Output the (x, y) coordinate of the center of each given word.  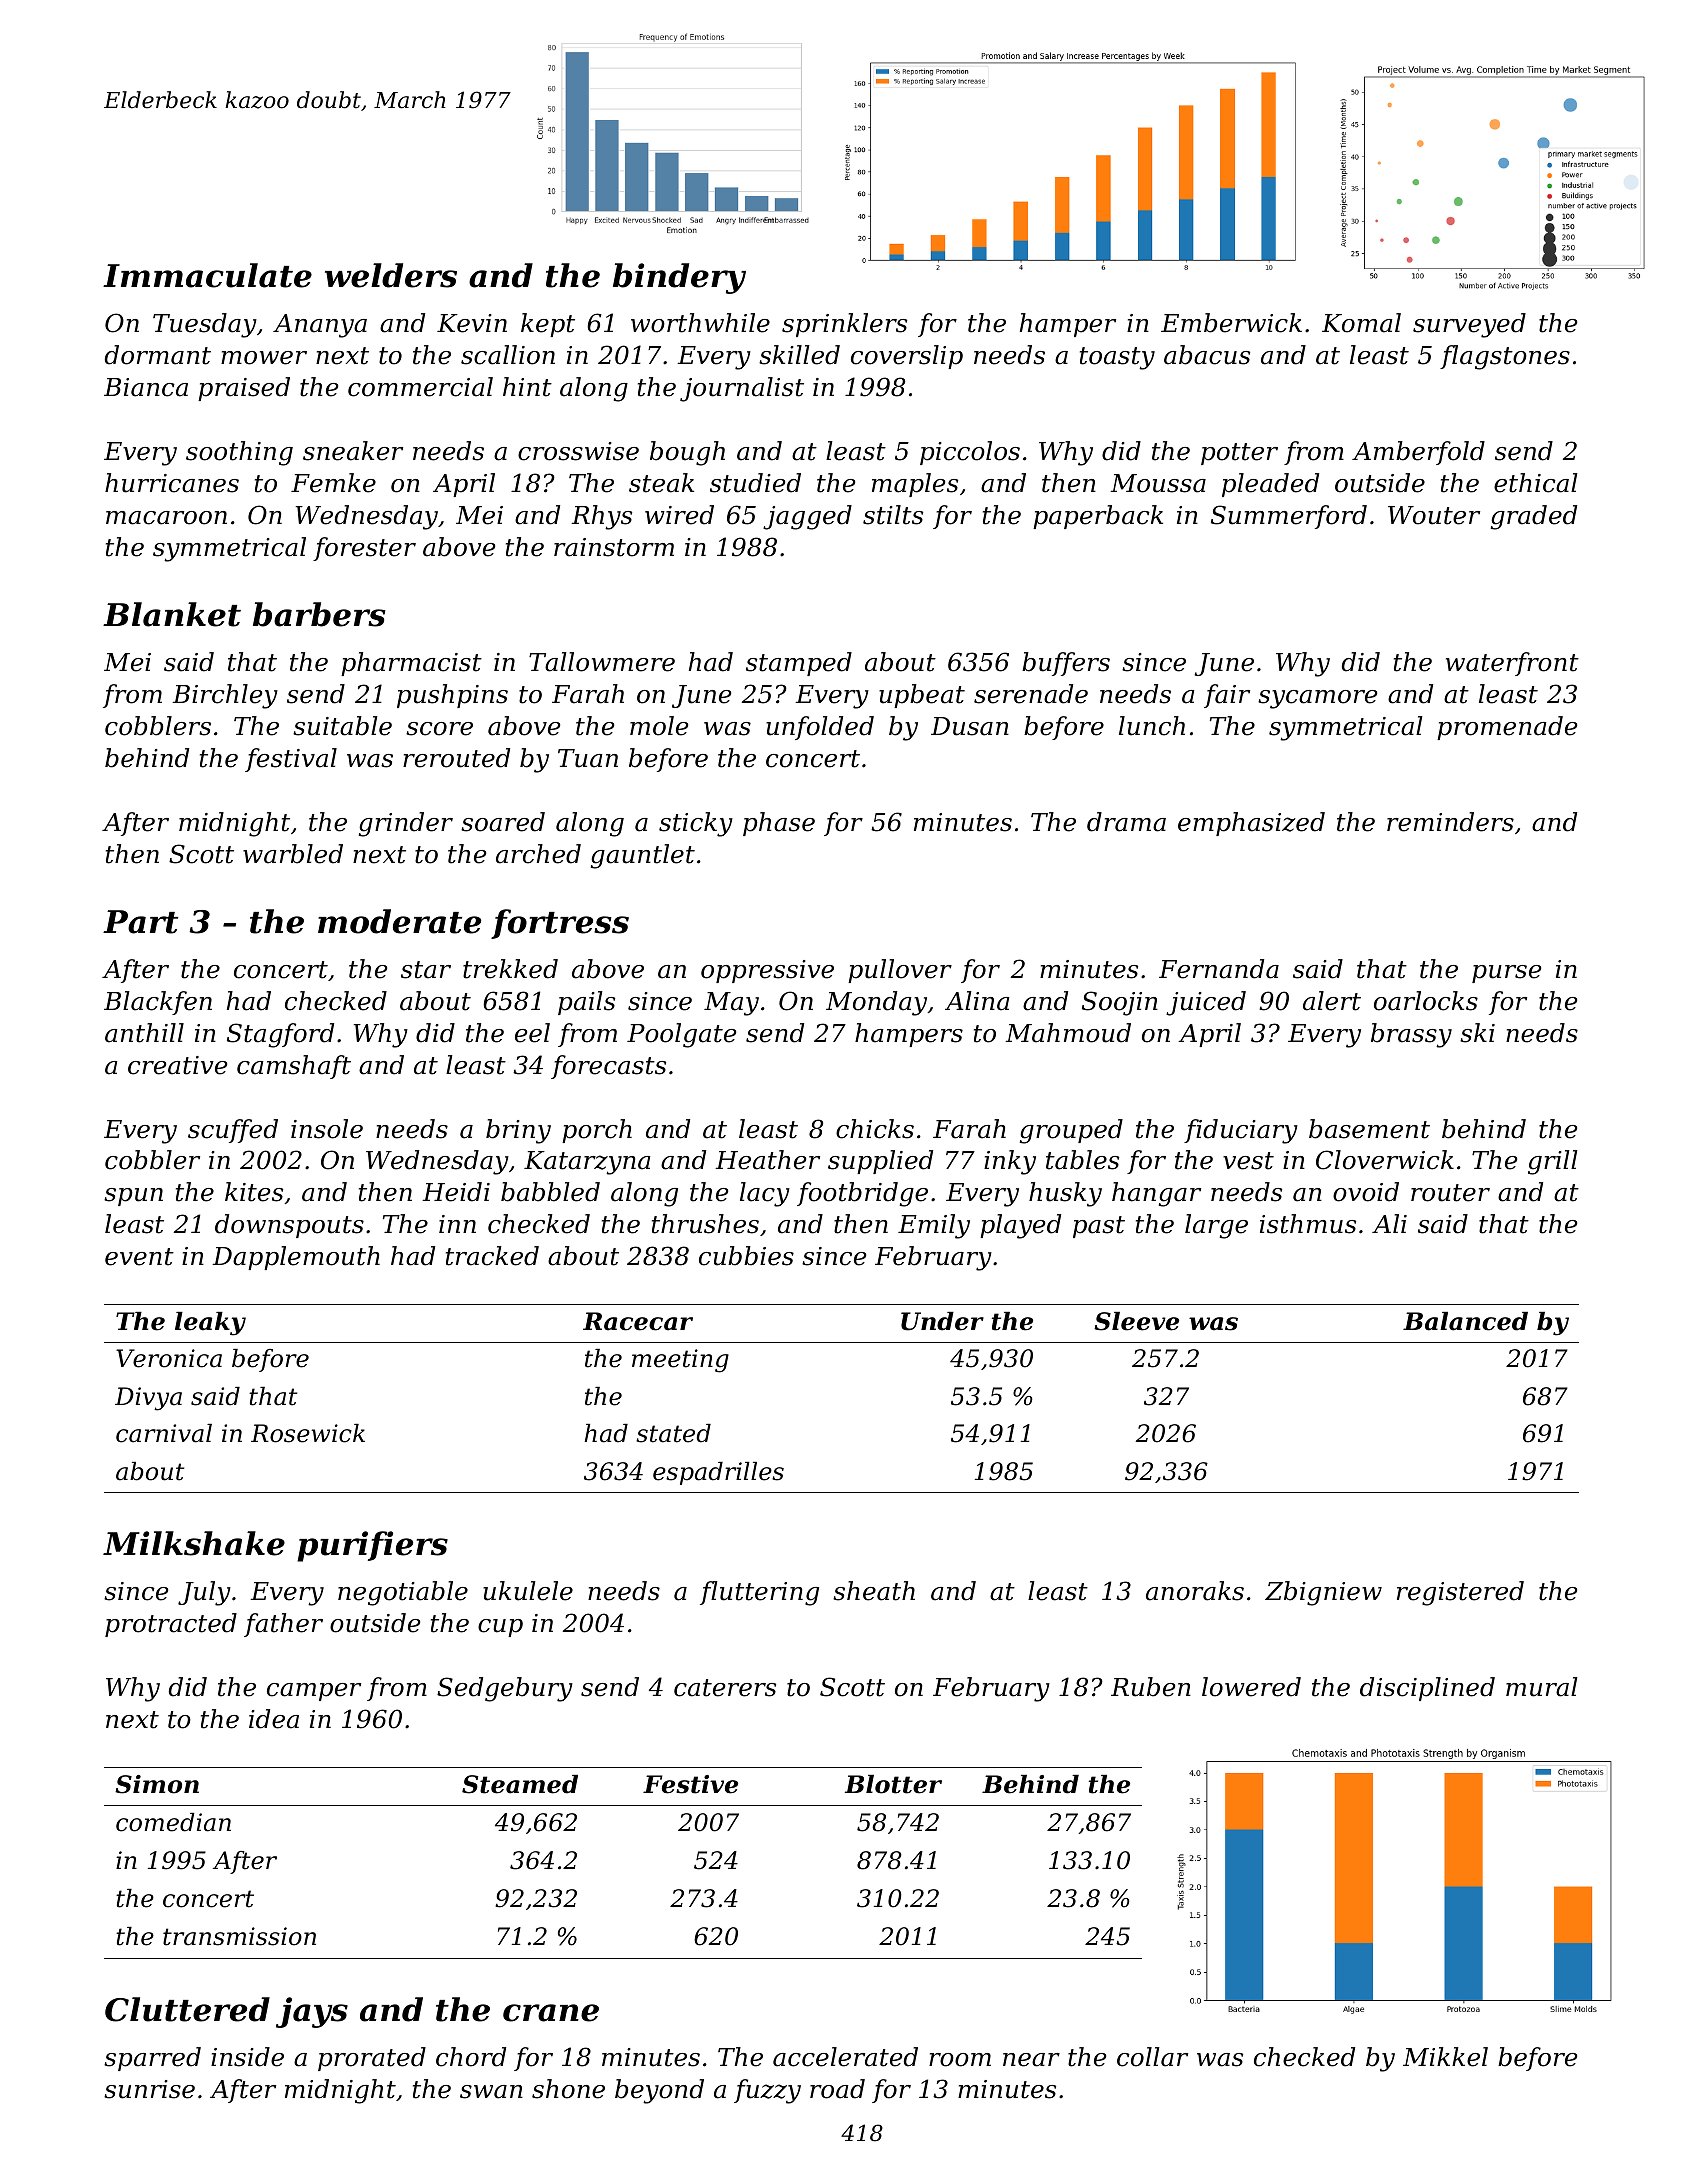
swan (491, 2092)
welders (391, 275)
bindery (679, 278)
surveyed (1469, 325)
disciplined (1427, 1689)
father (283, 1625)
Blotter (893, 1784)
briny (518, 1131)
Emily (934, 1226)
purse (1506, 974)
